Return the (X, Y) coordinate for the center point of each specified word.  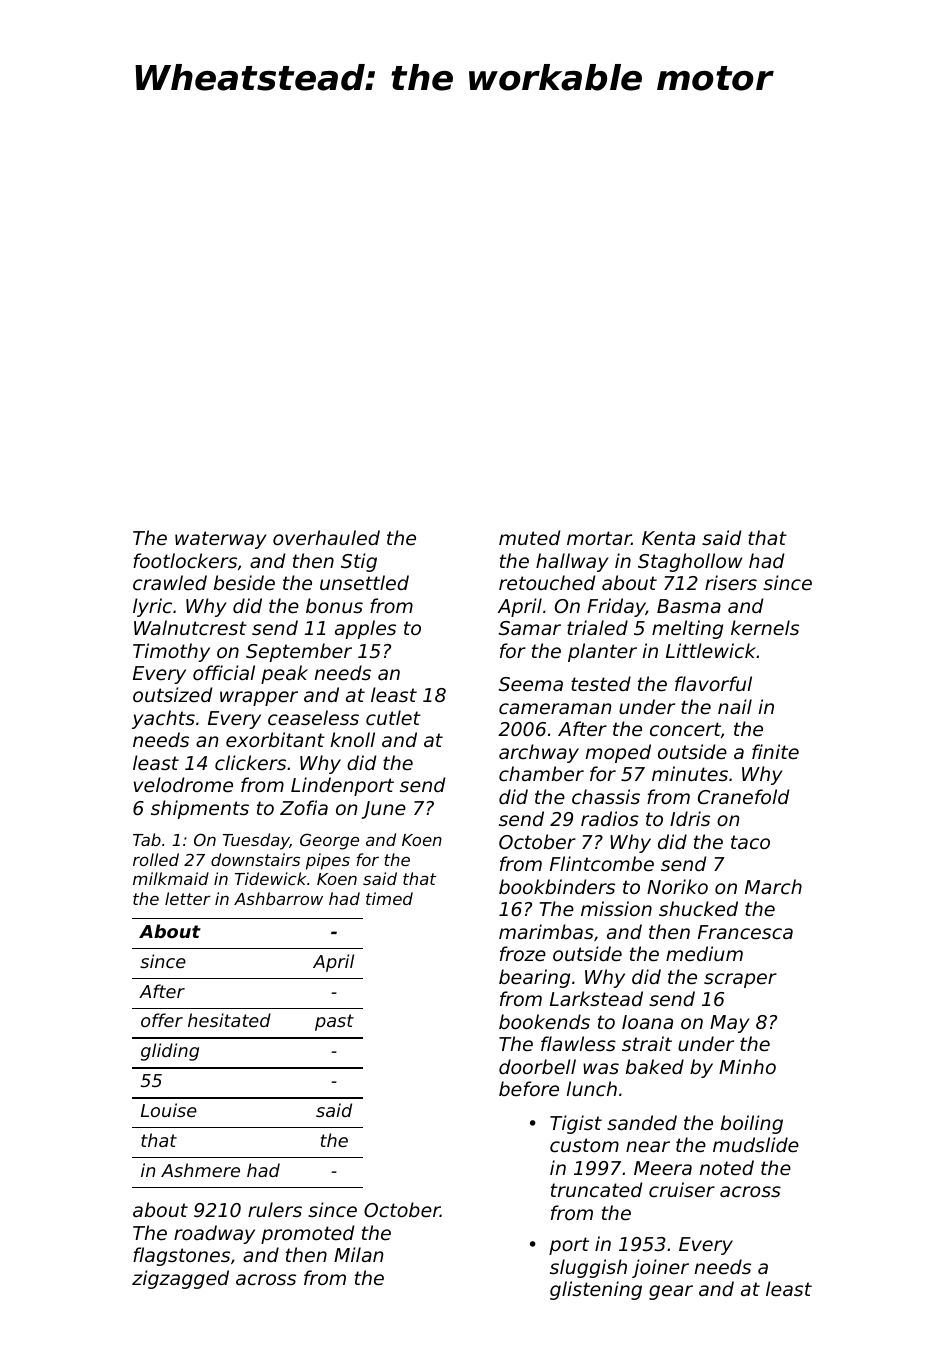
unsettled (364, 582)
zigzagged (180, 1279)
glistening (596, 1290)
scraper (740, 980)
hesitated (229, 1020)
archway (539, 753)
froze (523, 953)
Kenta (668, 538)
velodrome (183, 784)
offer (162, 1020)
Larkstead (596, 998)
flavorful (713, 683)
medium (704, 953)
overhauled (326, 537)
